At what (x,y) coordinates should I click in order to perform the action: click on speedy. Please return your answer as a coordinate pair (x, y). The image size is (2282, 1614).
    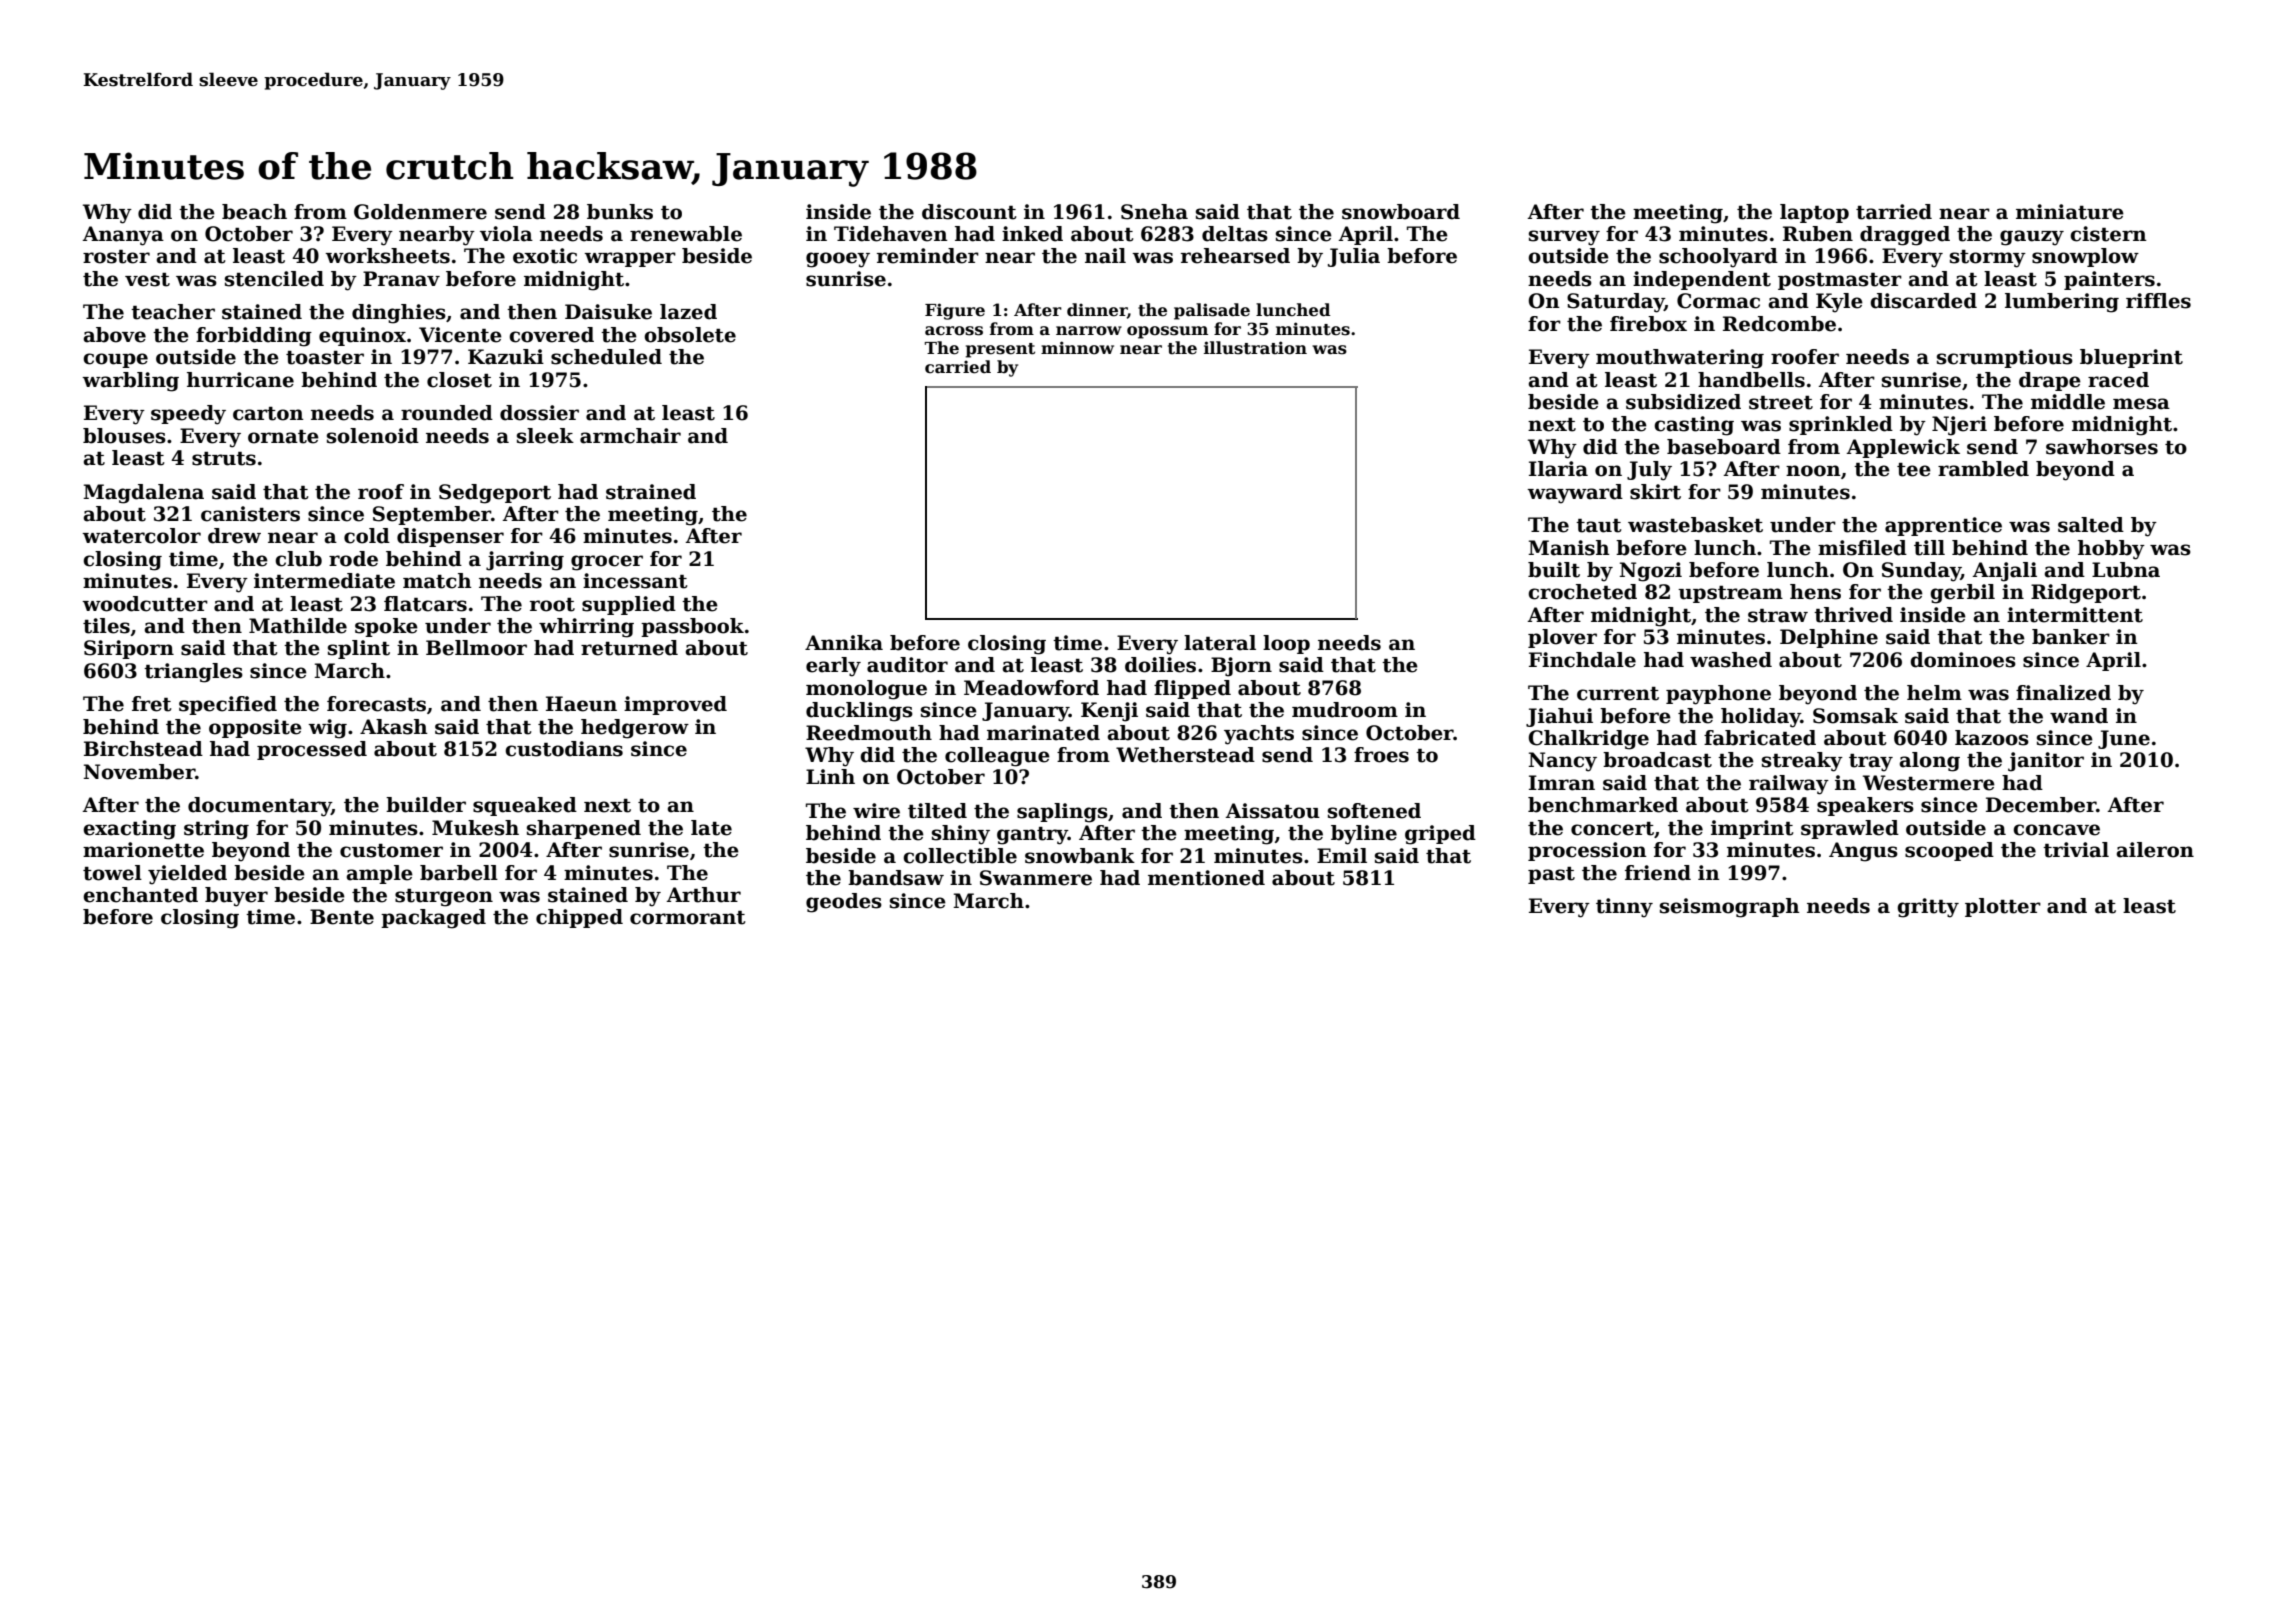
    Looking at the image, I should click on (188, 415).
